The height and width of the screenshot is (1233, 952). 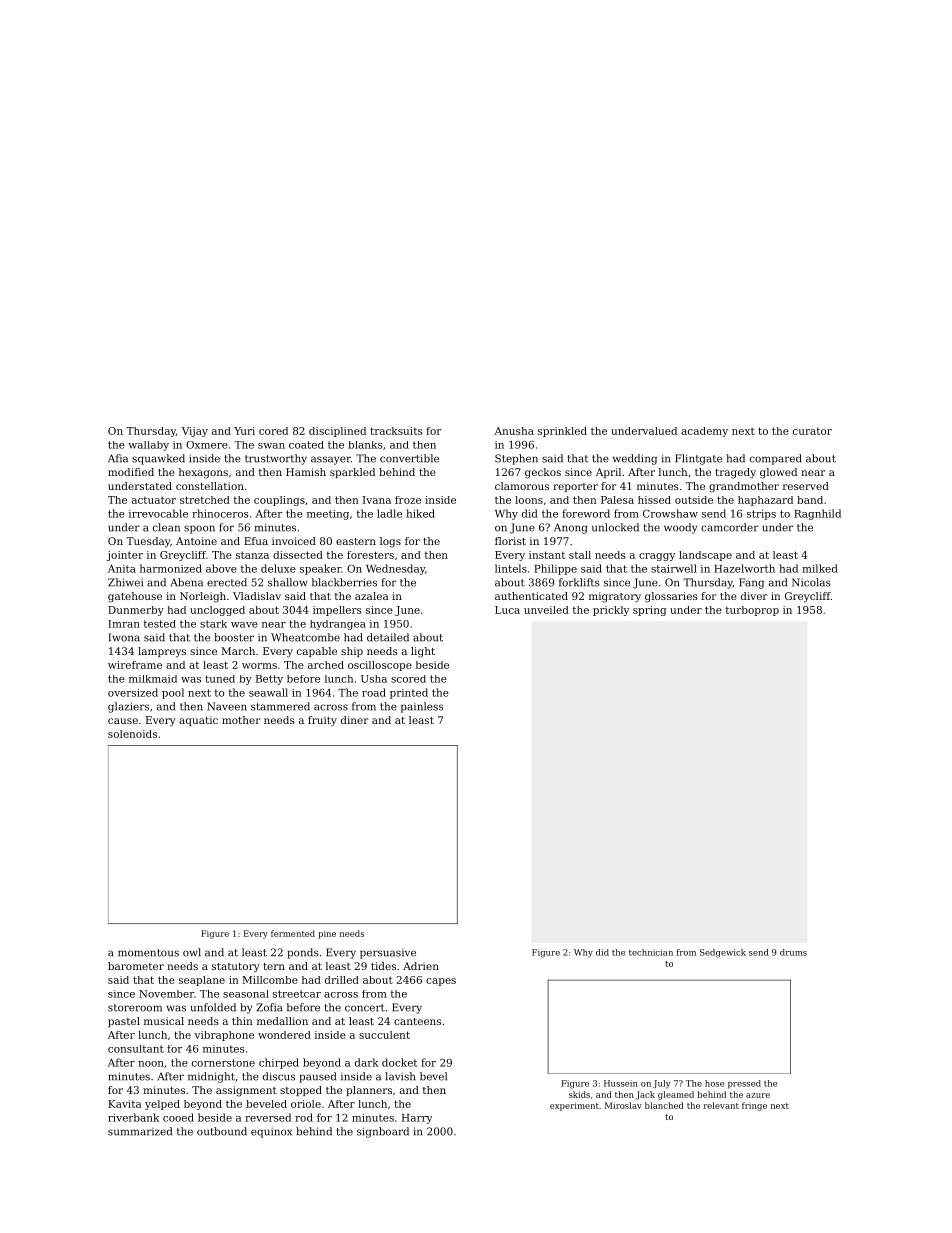 What do you see at coordinates (396, 431) in the screenshot?
I see `tracksuits` at bounding box center [396, 431].
